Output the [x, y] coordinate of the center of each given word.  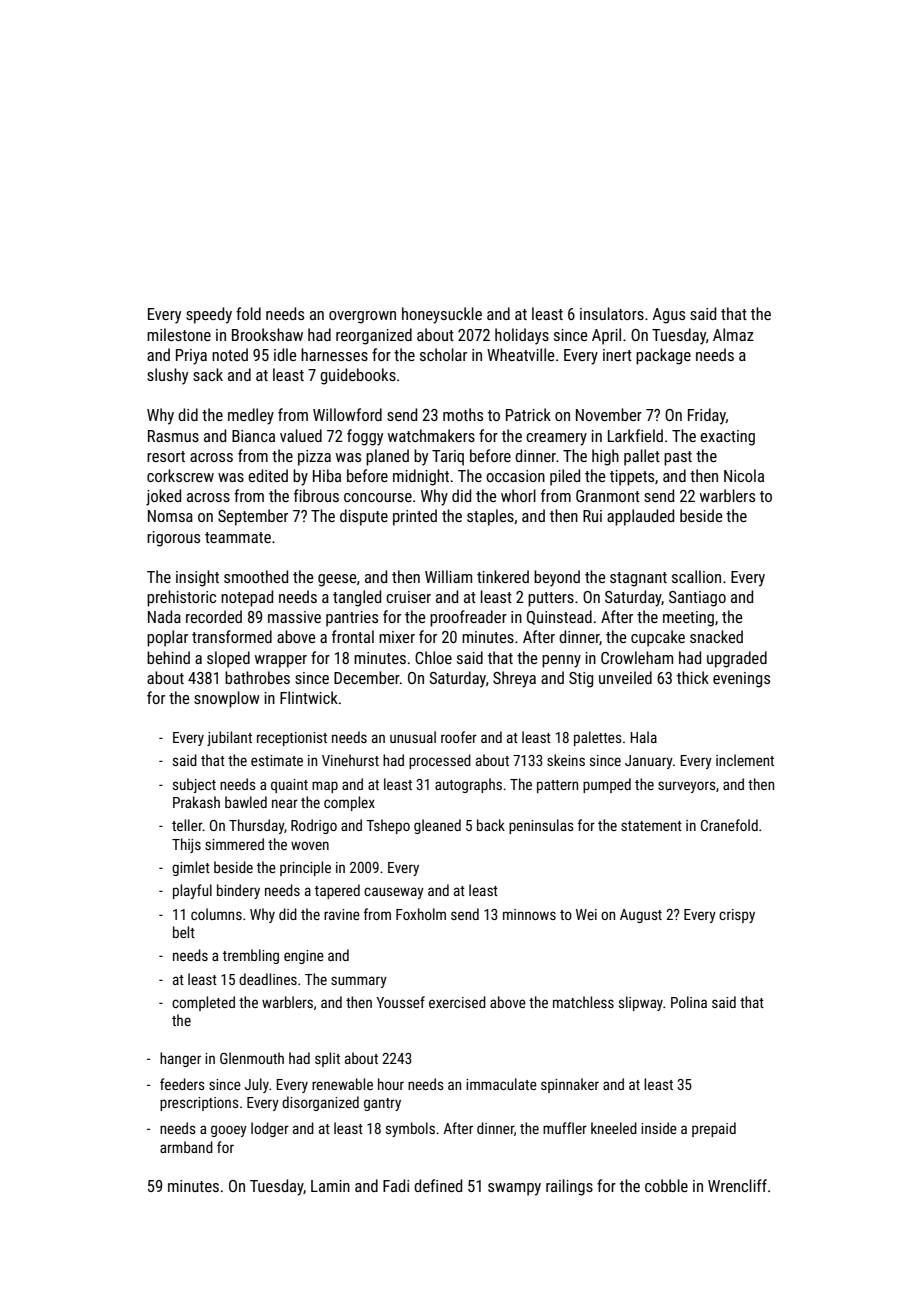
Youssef [400, 1002]
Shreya [514, 679]
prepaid [714, 1129]
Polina [689, 1002]
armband [186, 1147]
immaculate [501, 1084]
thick [693, 677]
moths [463, 414]
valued [301, 435]
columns [216, 914]
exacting [727, 438]
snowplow [227, 699]
